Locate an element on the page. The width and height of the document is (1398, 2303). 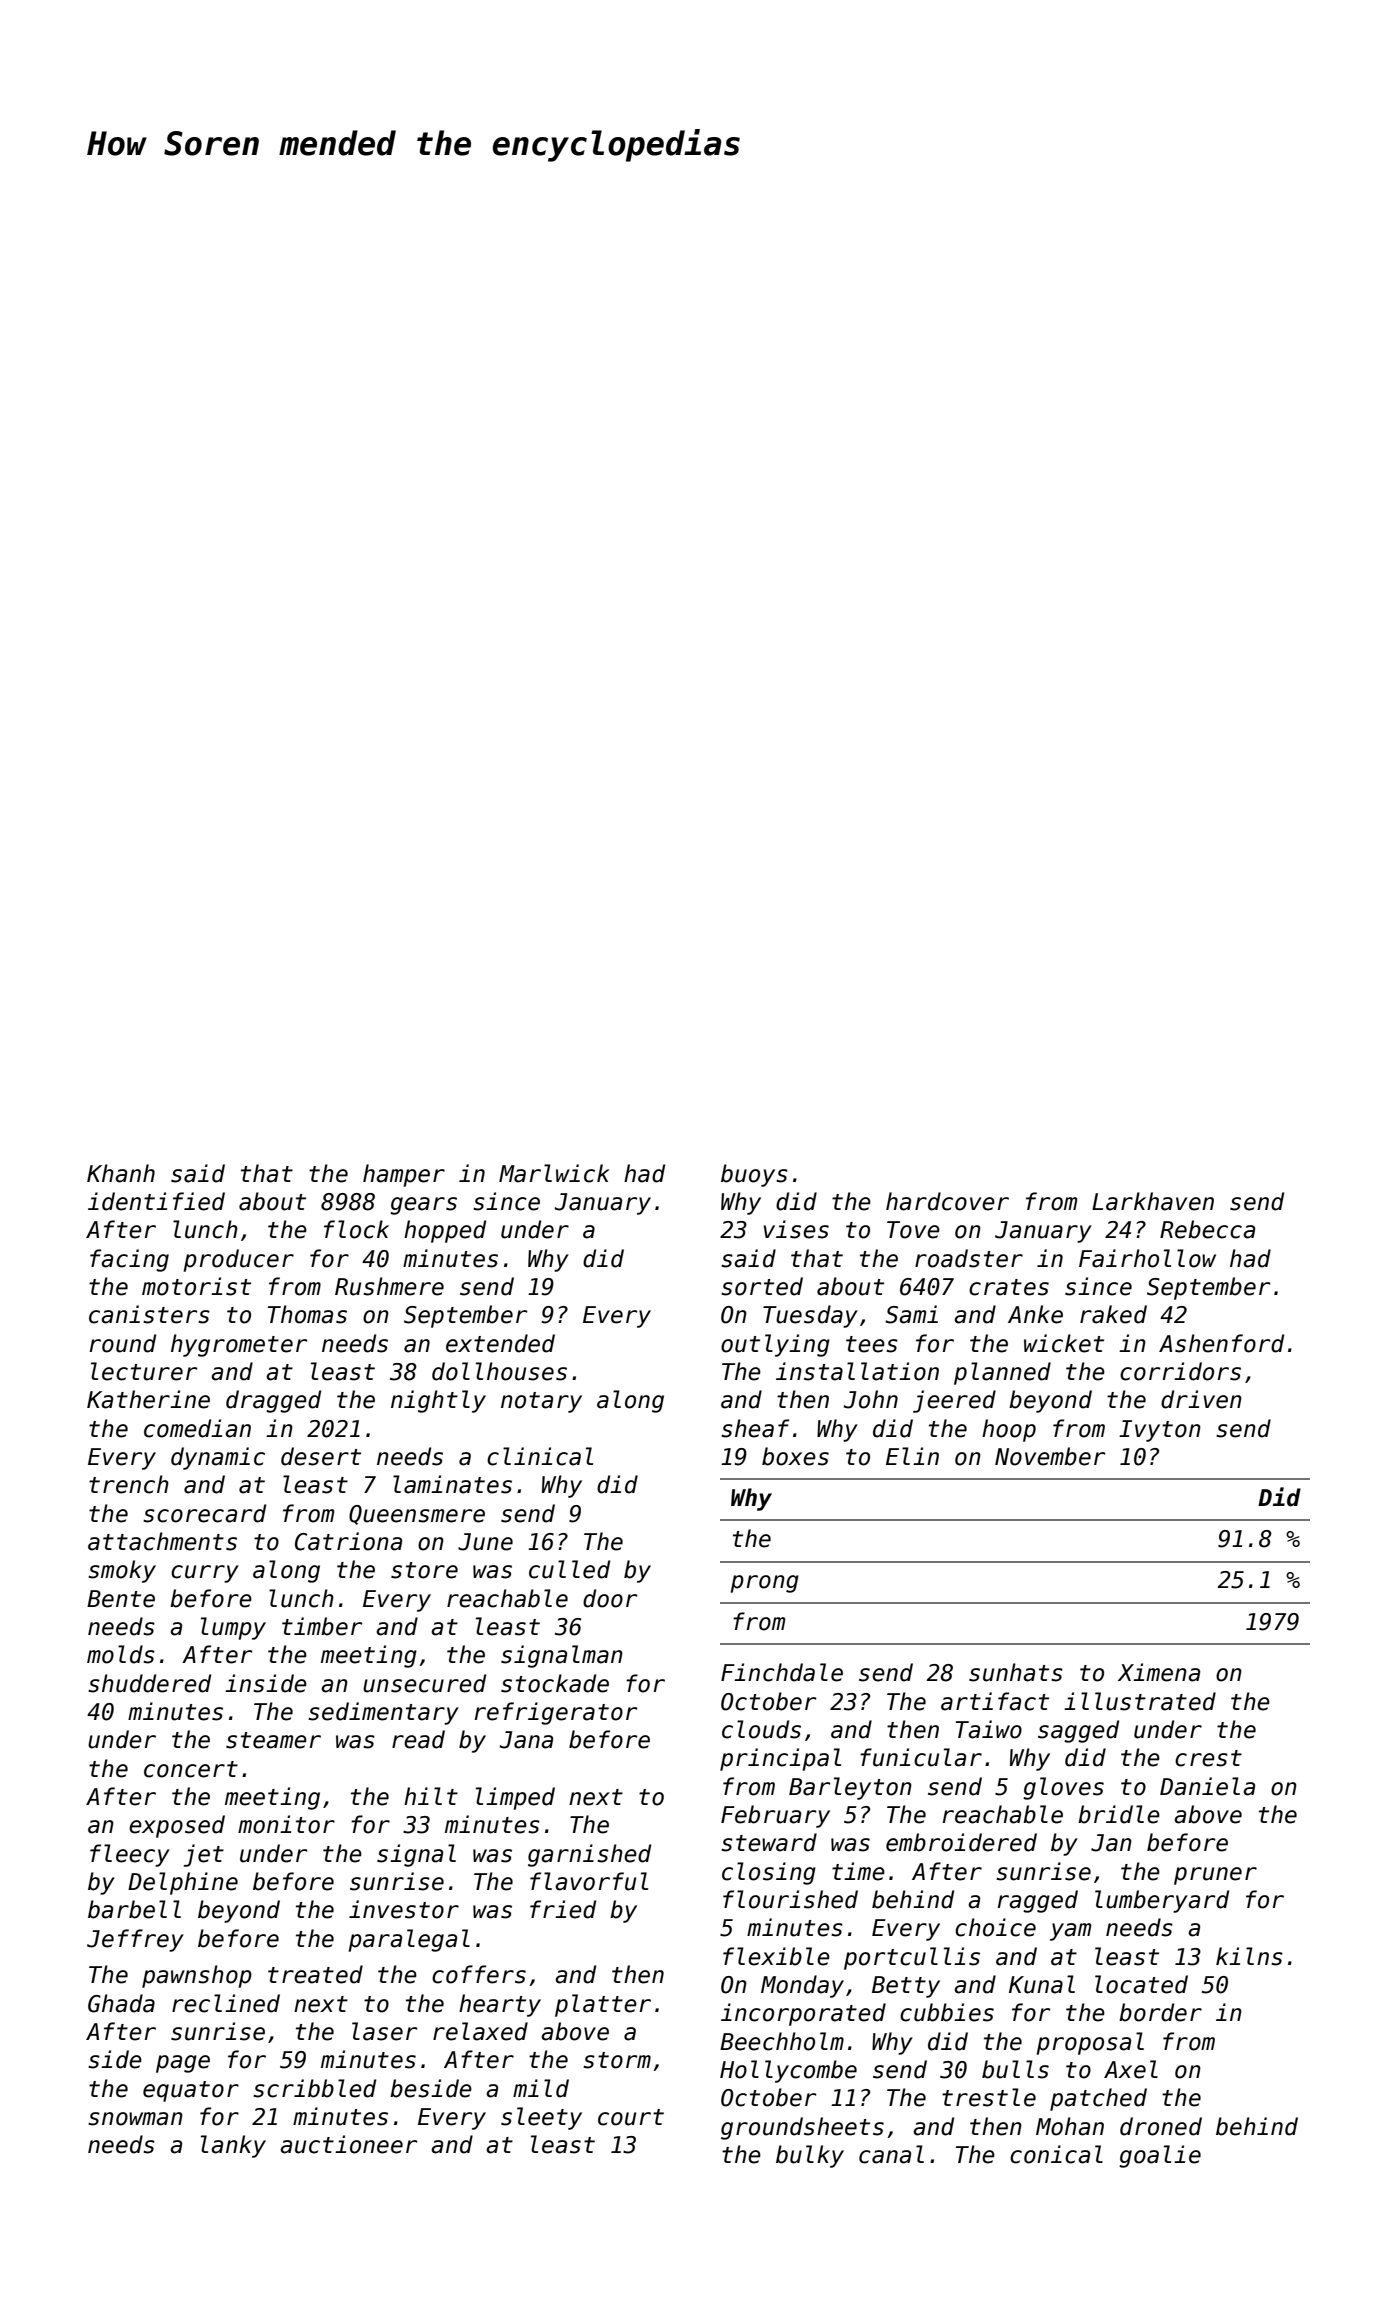
vises is located at coordinates (796, 1229).
